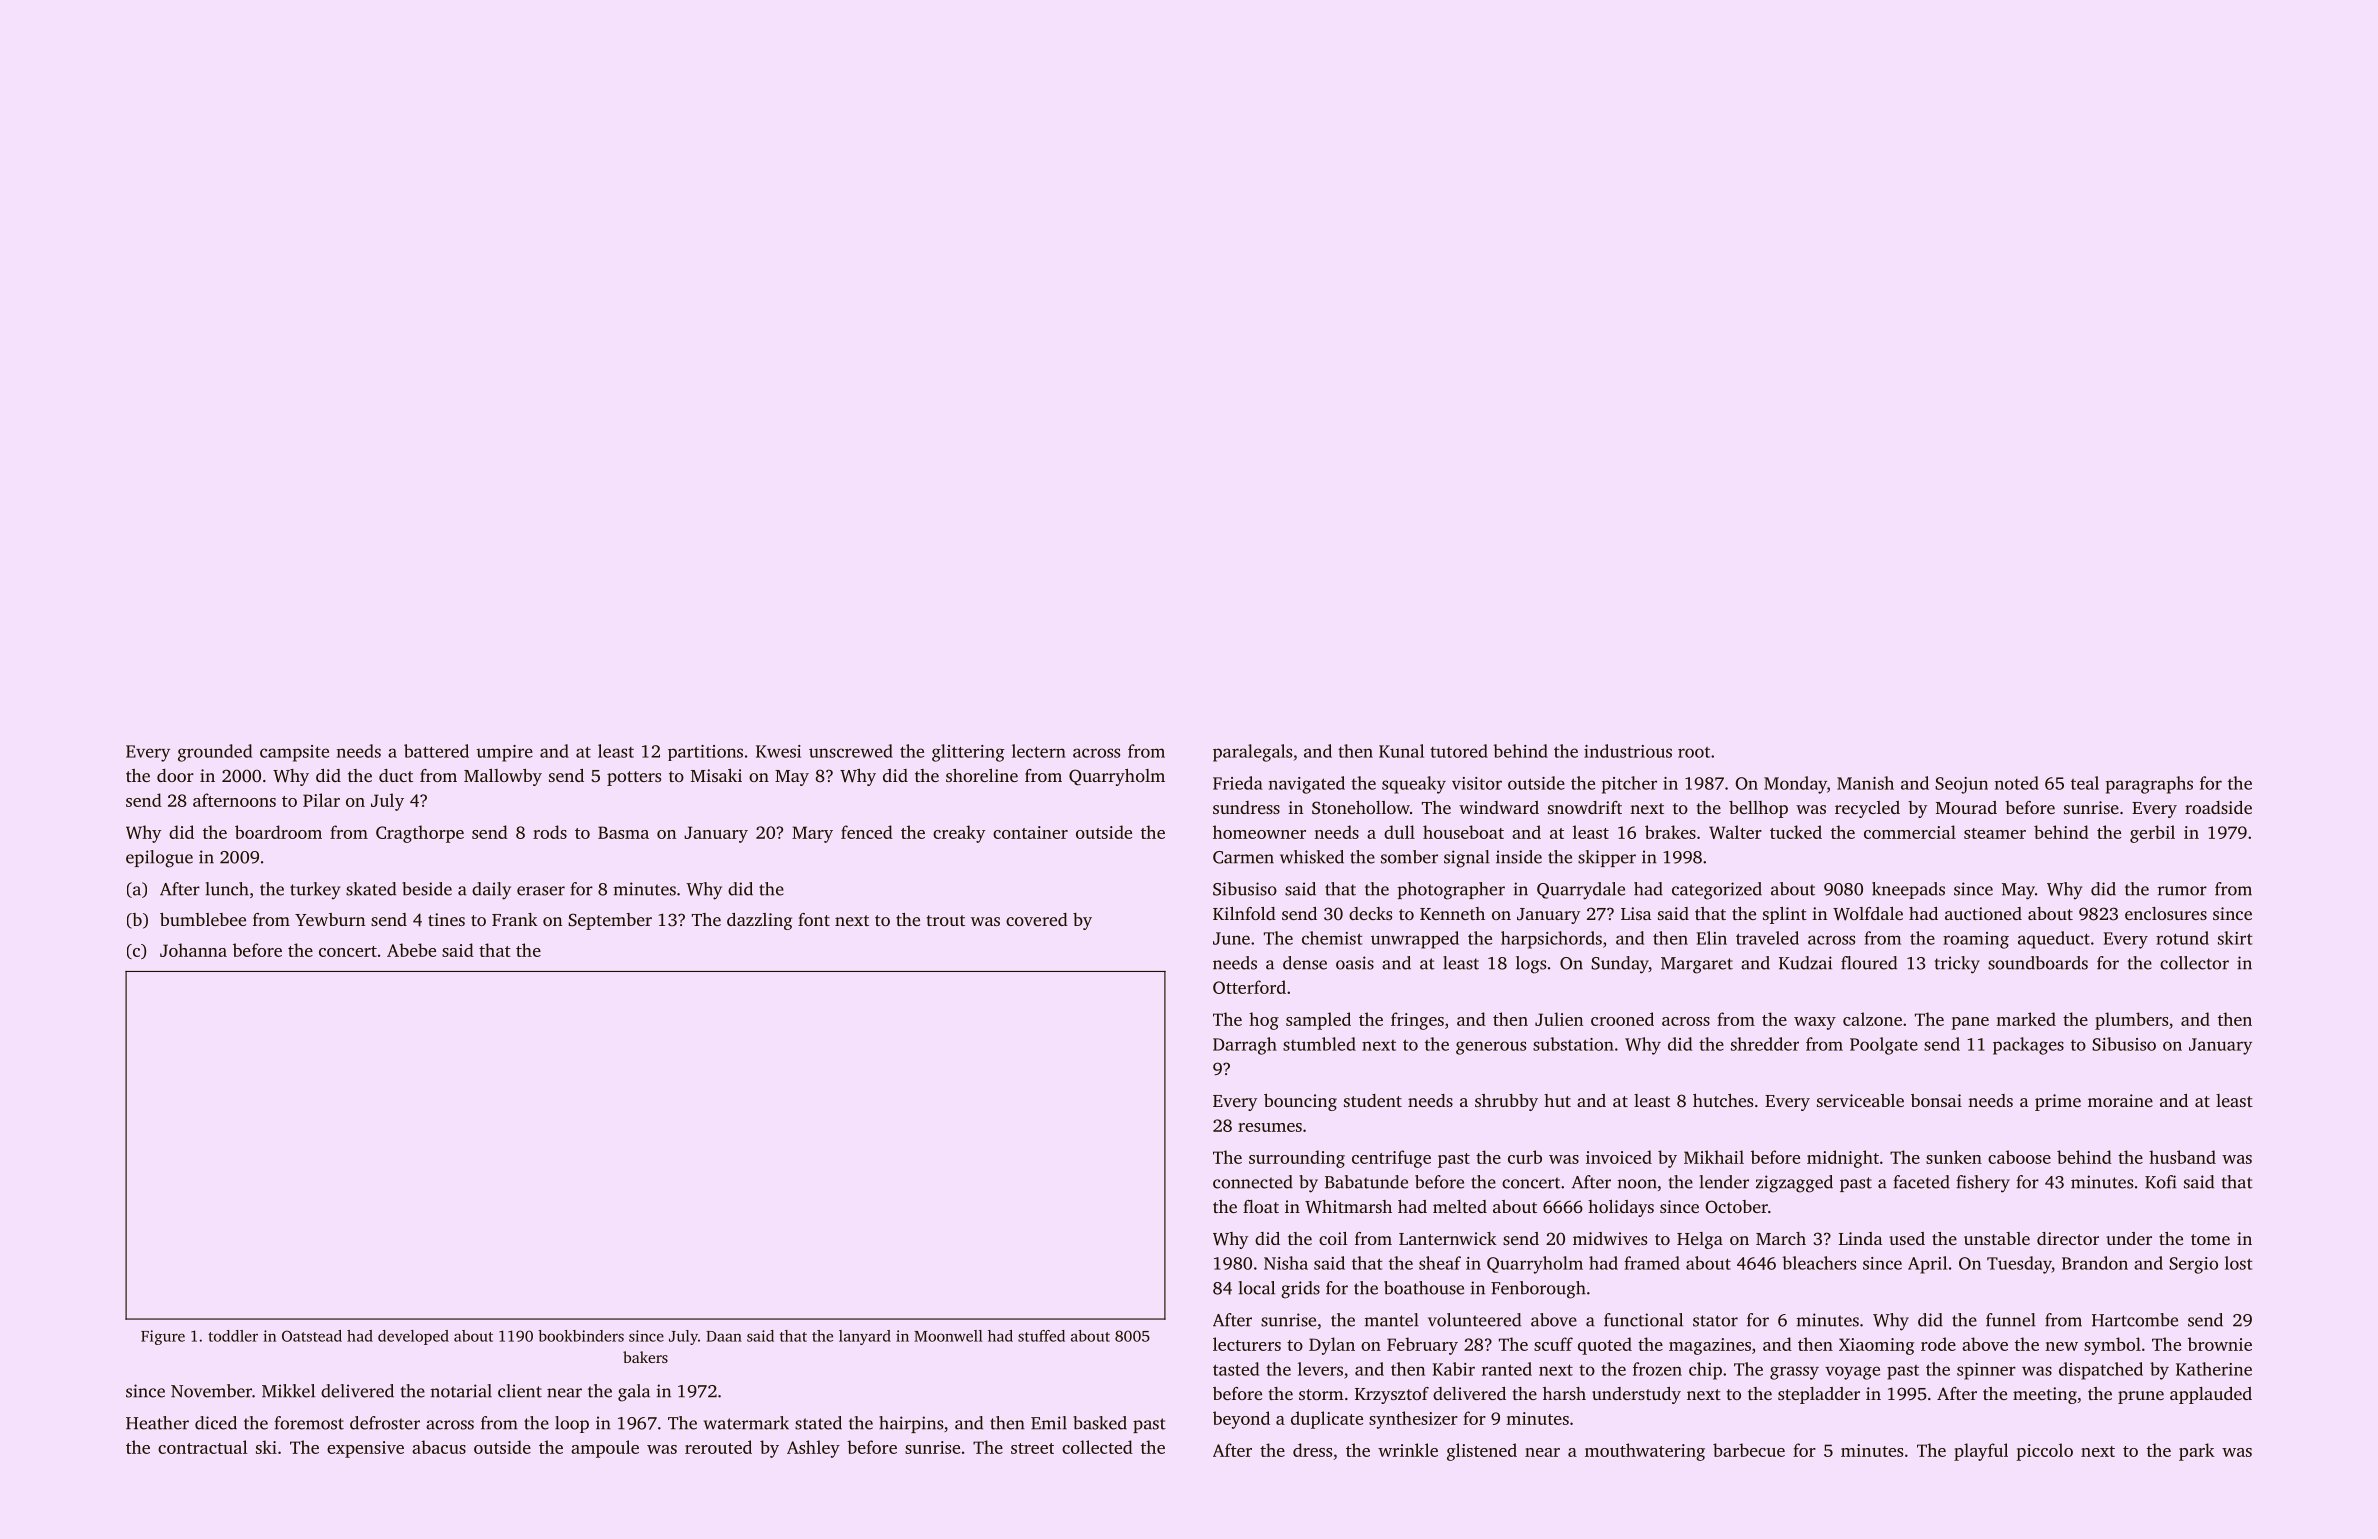  I want to click on paralegals, so click(1252, 753).
